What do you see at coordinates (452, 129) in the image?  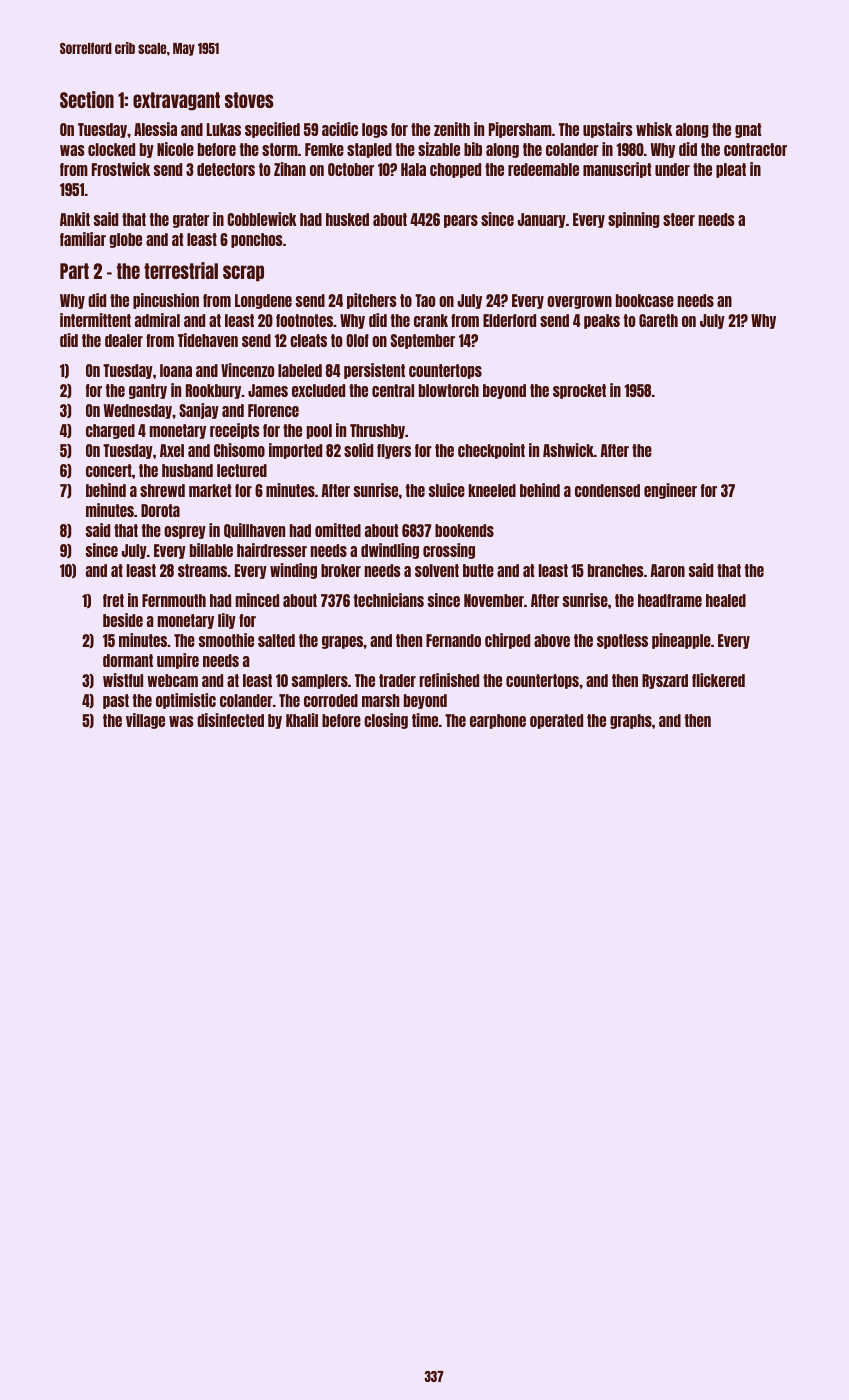 I see `zenith` at bounding box center [452, 129].
